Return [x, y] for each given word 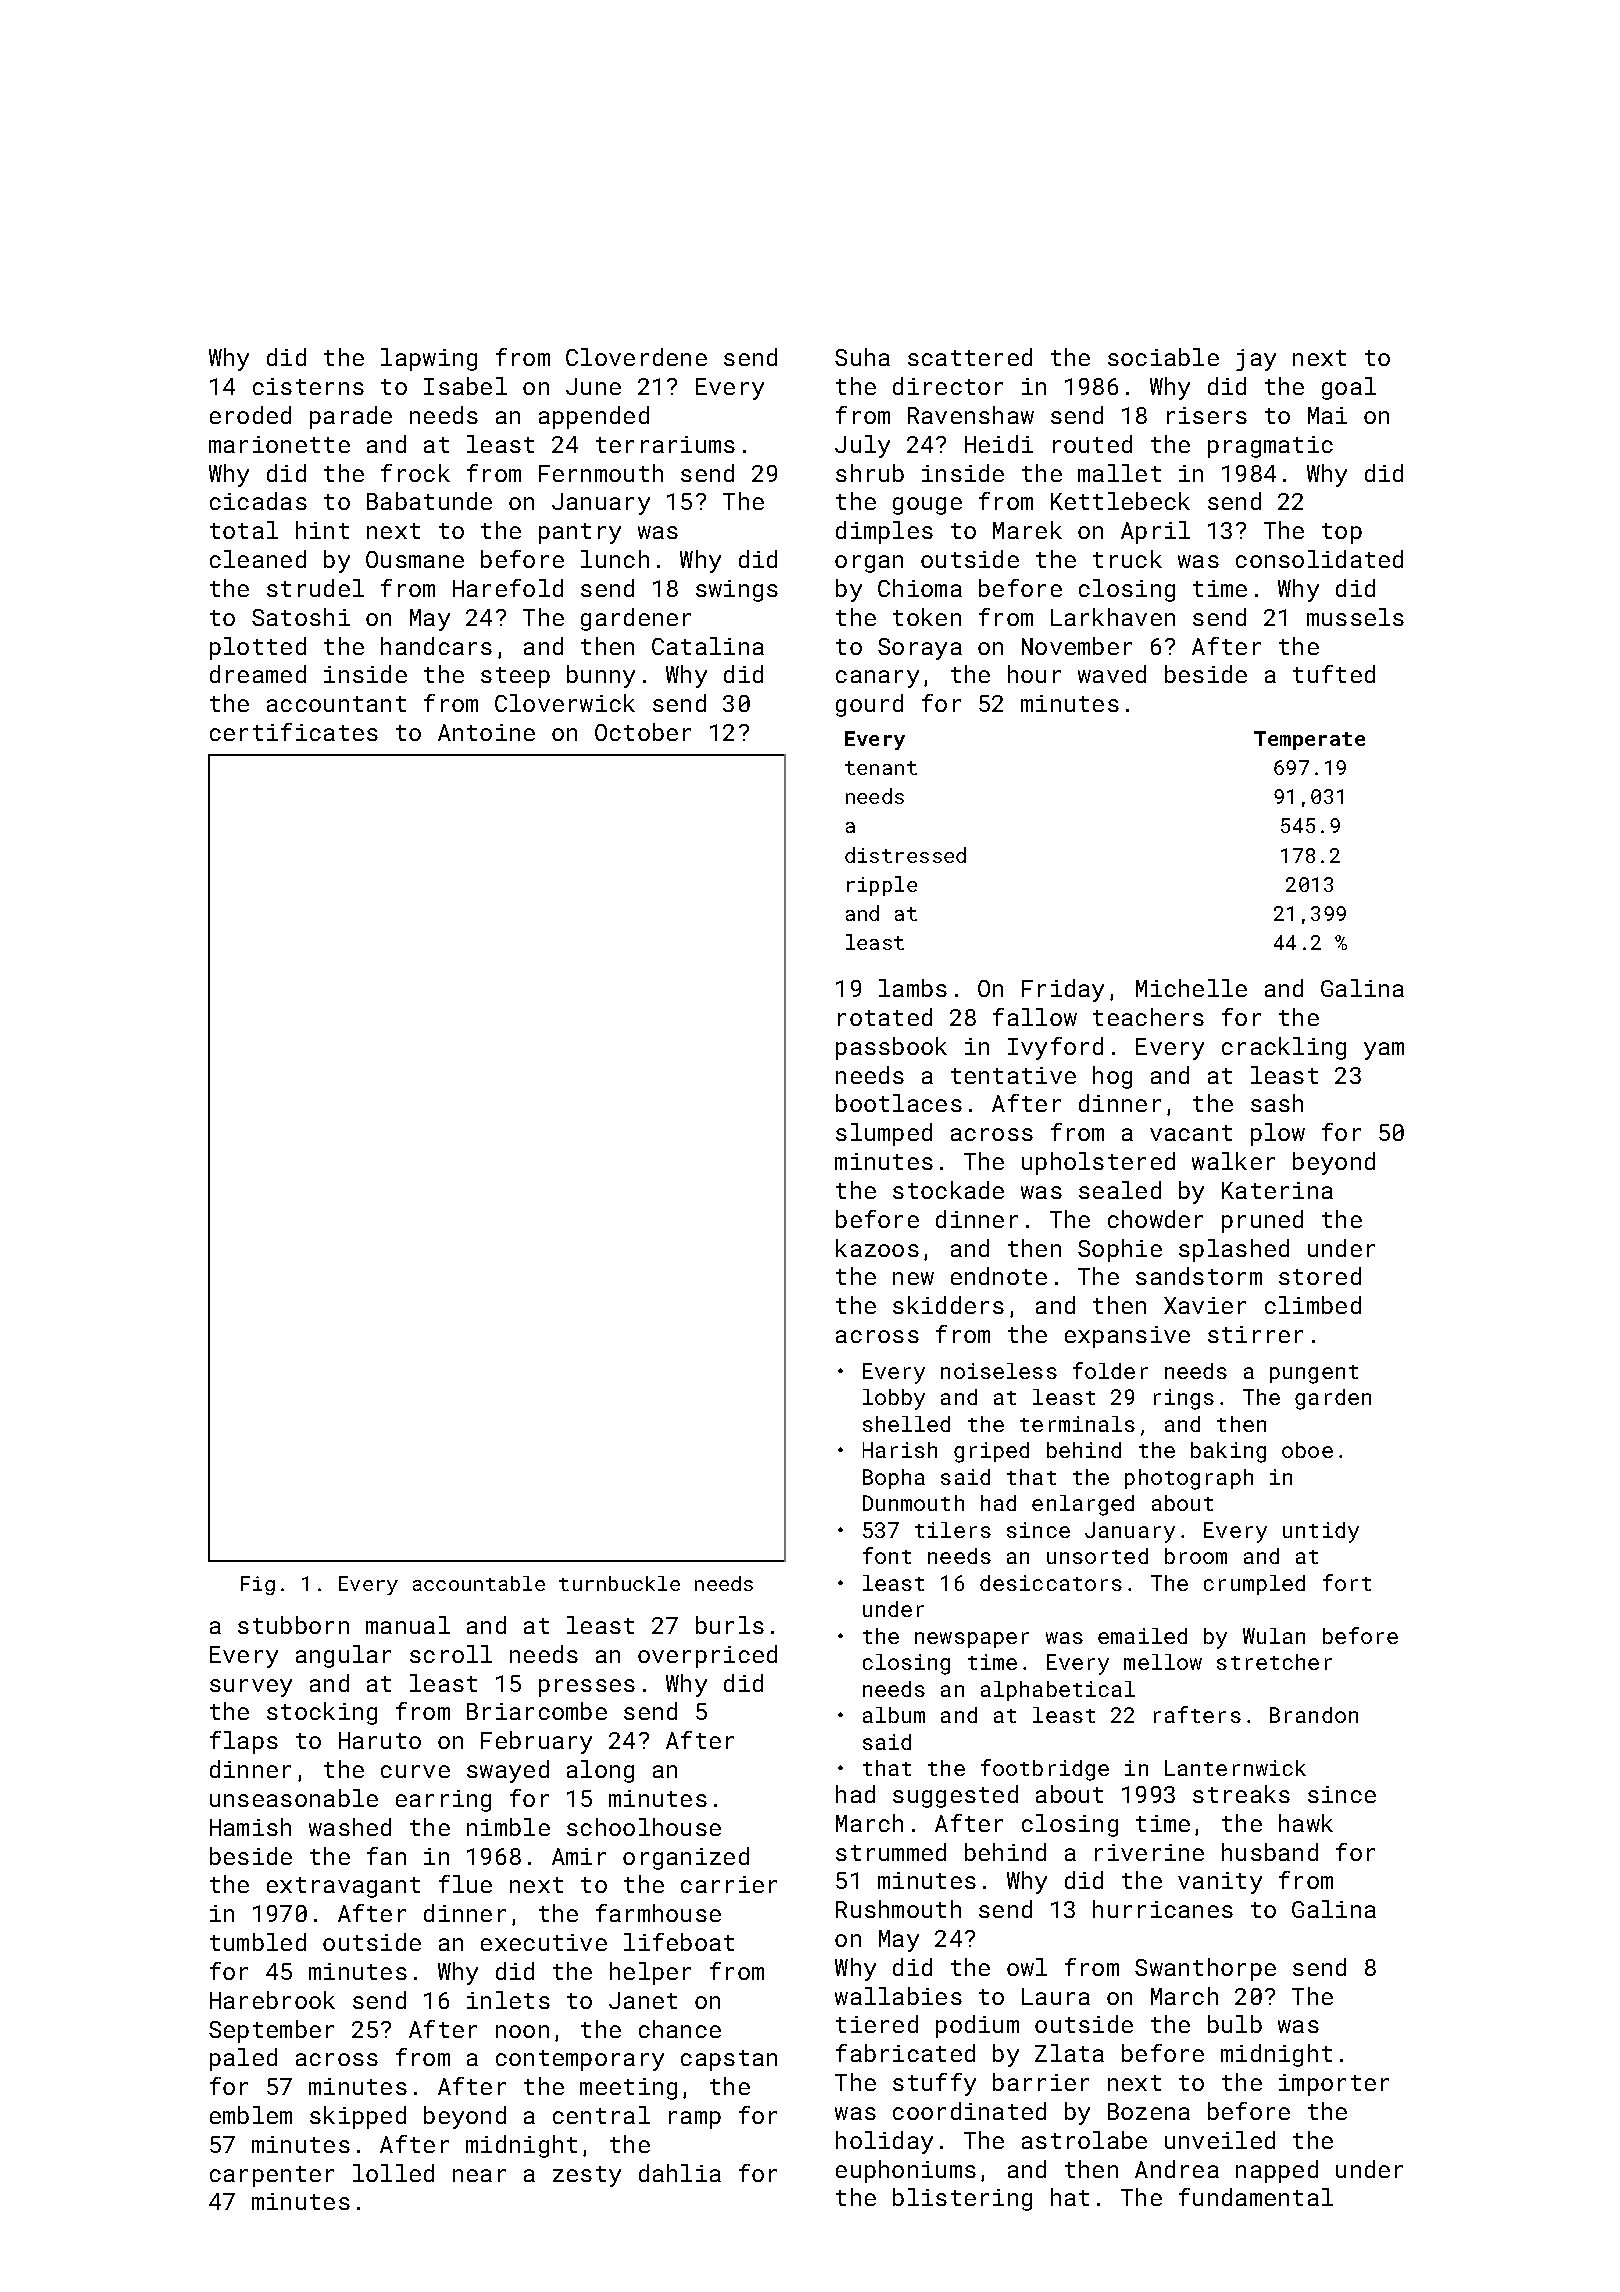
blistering [962, 2199]
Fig [258, 1585]
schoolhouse [644, 1827]
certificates [294, 732]
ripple [882, 886]
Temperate [1309, 740]
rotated [885, 1017]
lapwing [429, 359]
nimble [508, 1827]
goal [1349, 388]
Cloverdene [636, 357]
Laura [1056, 1996]
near [479, 2175]
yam [1384, 1051]
